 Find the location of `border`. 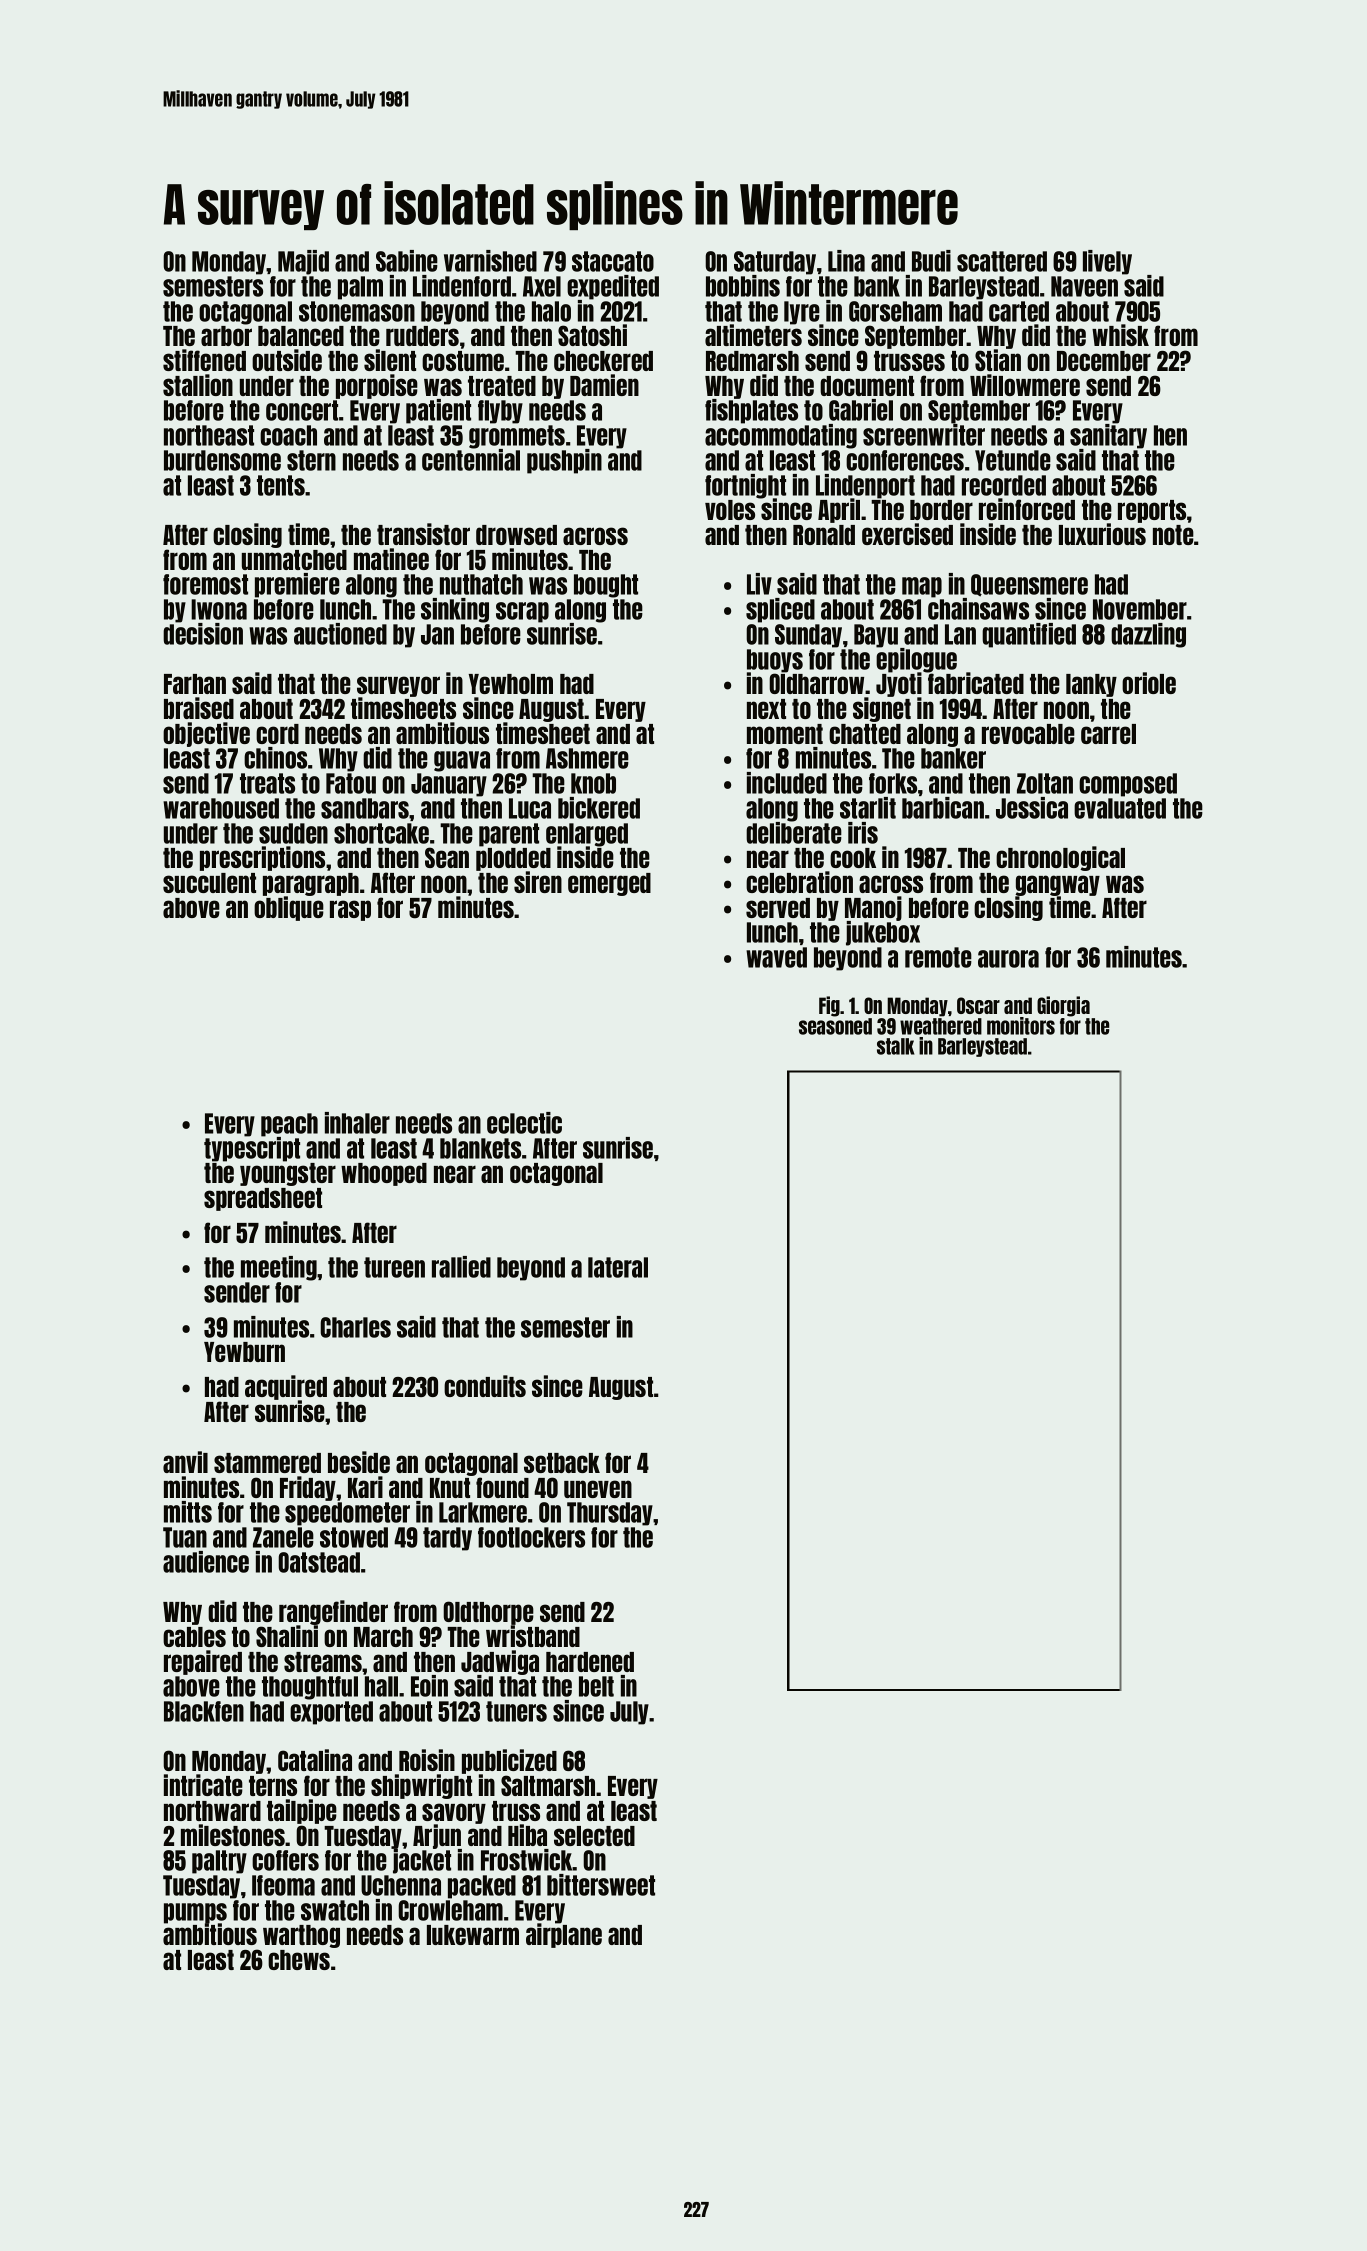

border is located at coordinates (941, 510).
